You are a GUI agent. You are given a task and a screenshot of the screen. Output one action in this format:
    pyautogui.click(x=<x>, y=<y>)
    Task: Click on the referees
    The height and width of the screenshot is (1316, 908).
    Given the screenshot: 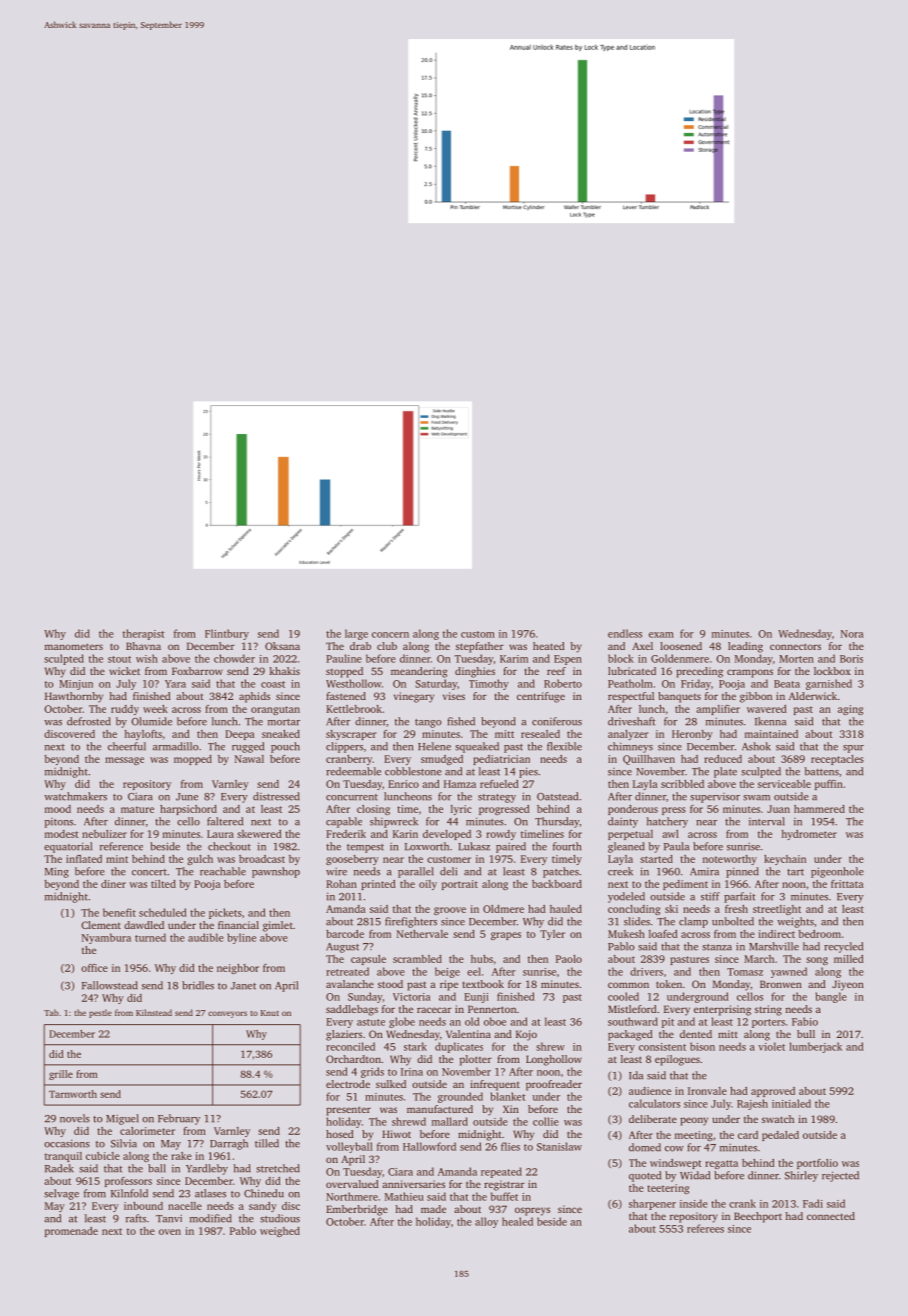 What is the action you would take?
    pyautogui.click(x=705, y=1228)
